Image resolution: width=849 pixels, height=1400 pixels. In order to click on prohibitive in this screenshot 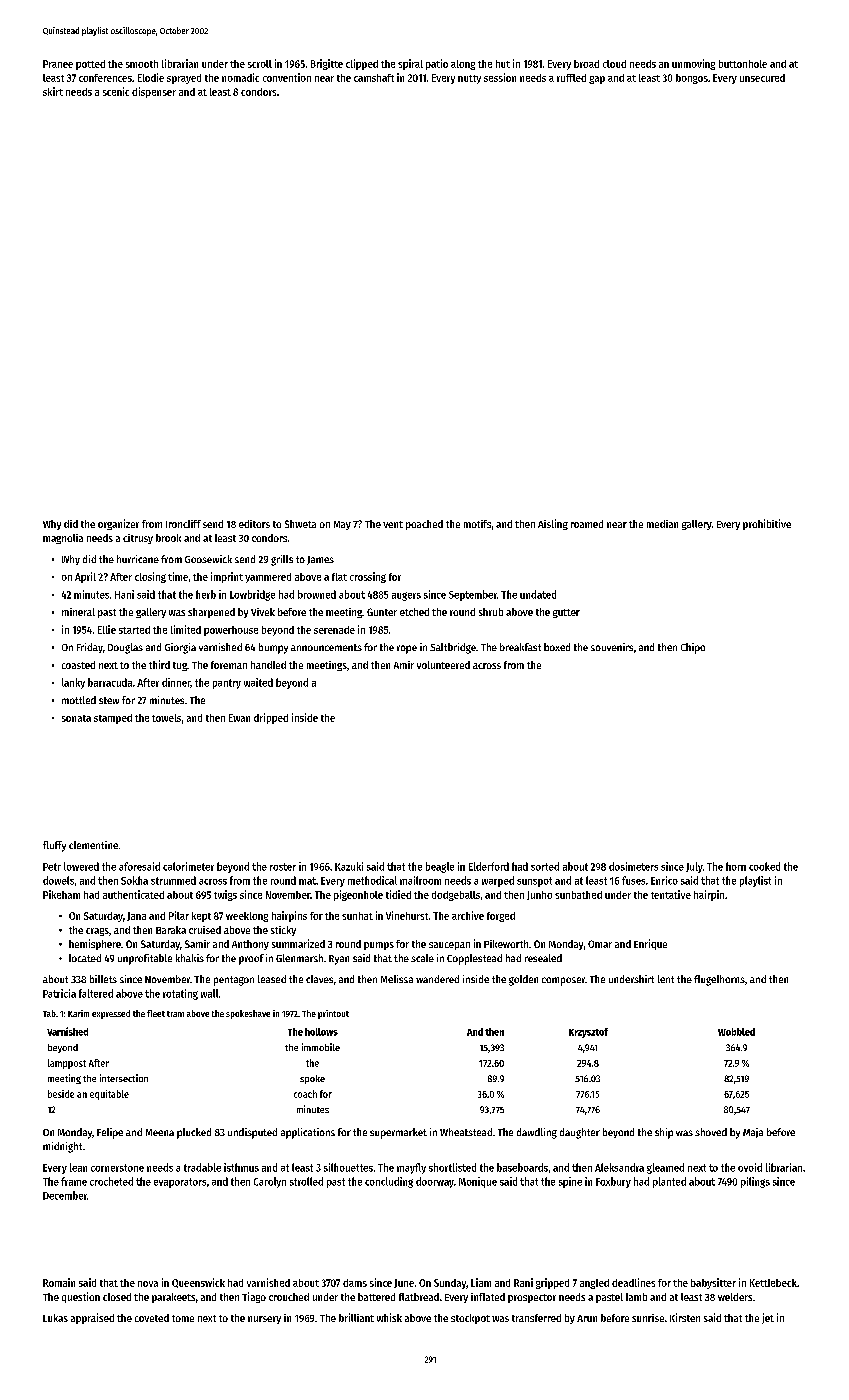, I will do `click(767, 524)`.
